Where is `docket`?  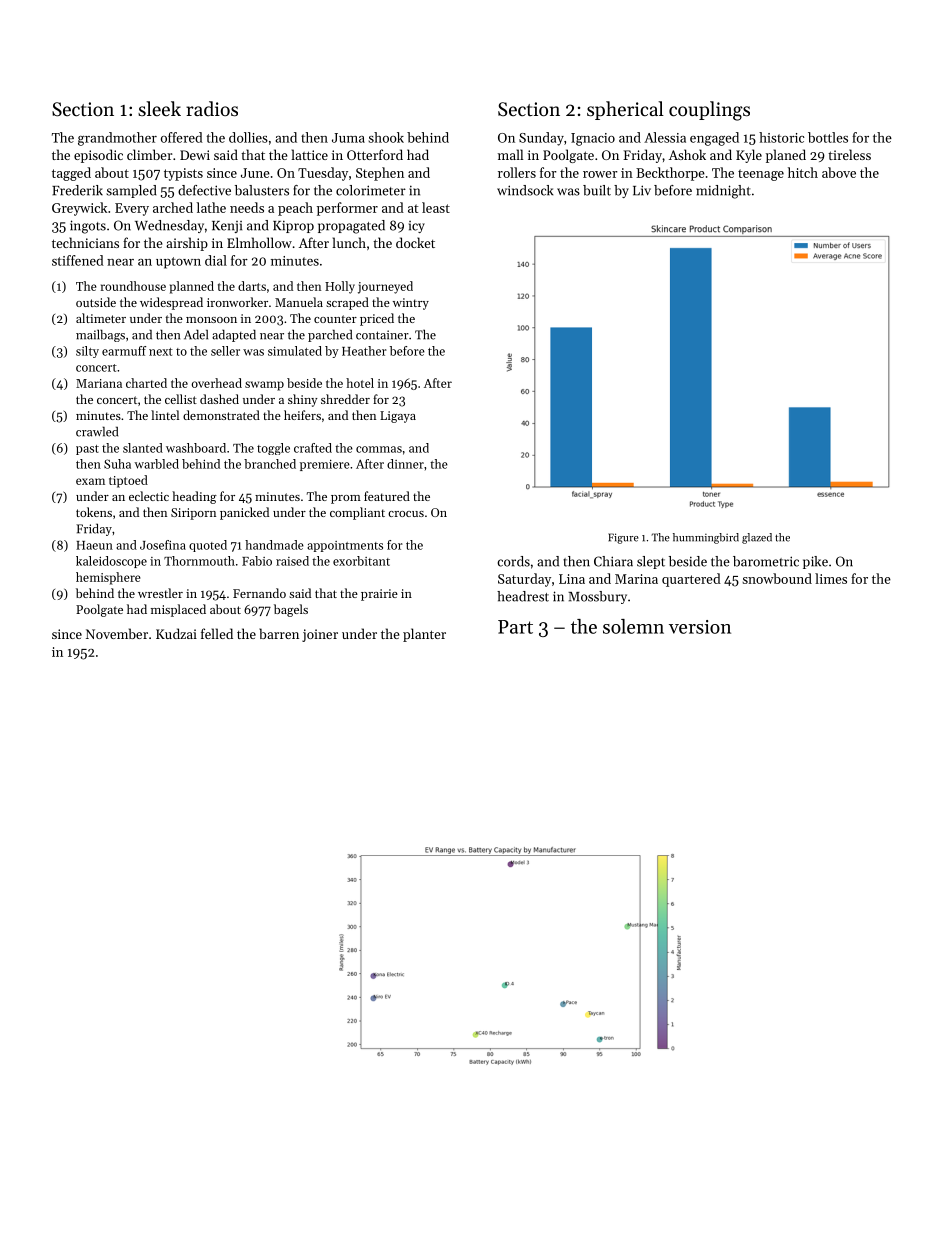 docket is located at coordinates (415, 242).
